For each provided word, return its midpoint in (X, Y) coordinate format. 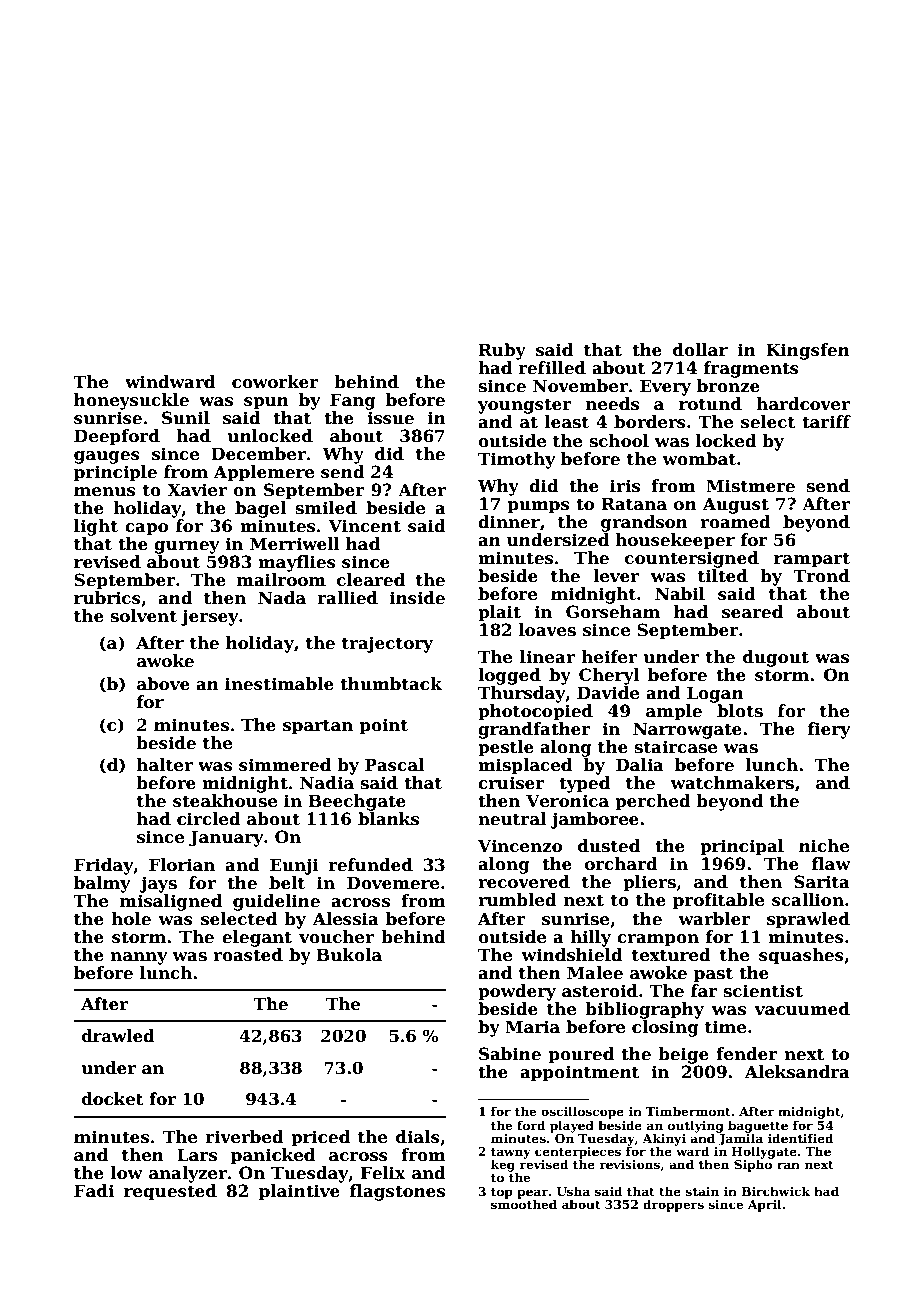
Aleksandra (797, 1072)
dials (418, 1137)
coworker (275, 382)
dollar (700, 350)
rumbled (517, 900)
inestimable (279, 684)
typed (584, 784)
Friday (103, 866)
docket (112, 1099)
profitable (718, 901)
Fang (353, 401)
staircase (675, 747)
